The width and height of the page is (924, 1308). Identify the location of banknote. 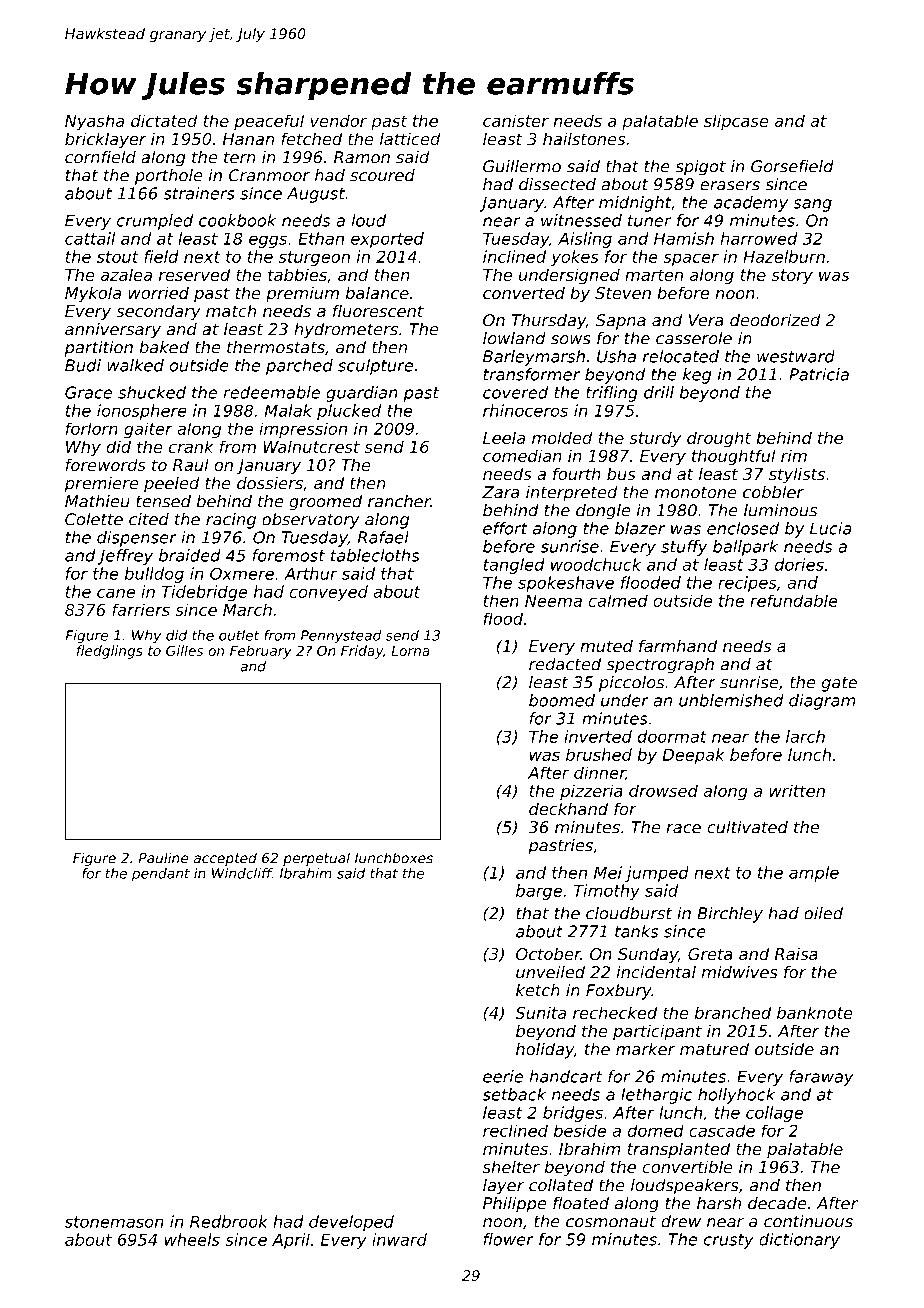
(815, 1012).
